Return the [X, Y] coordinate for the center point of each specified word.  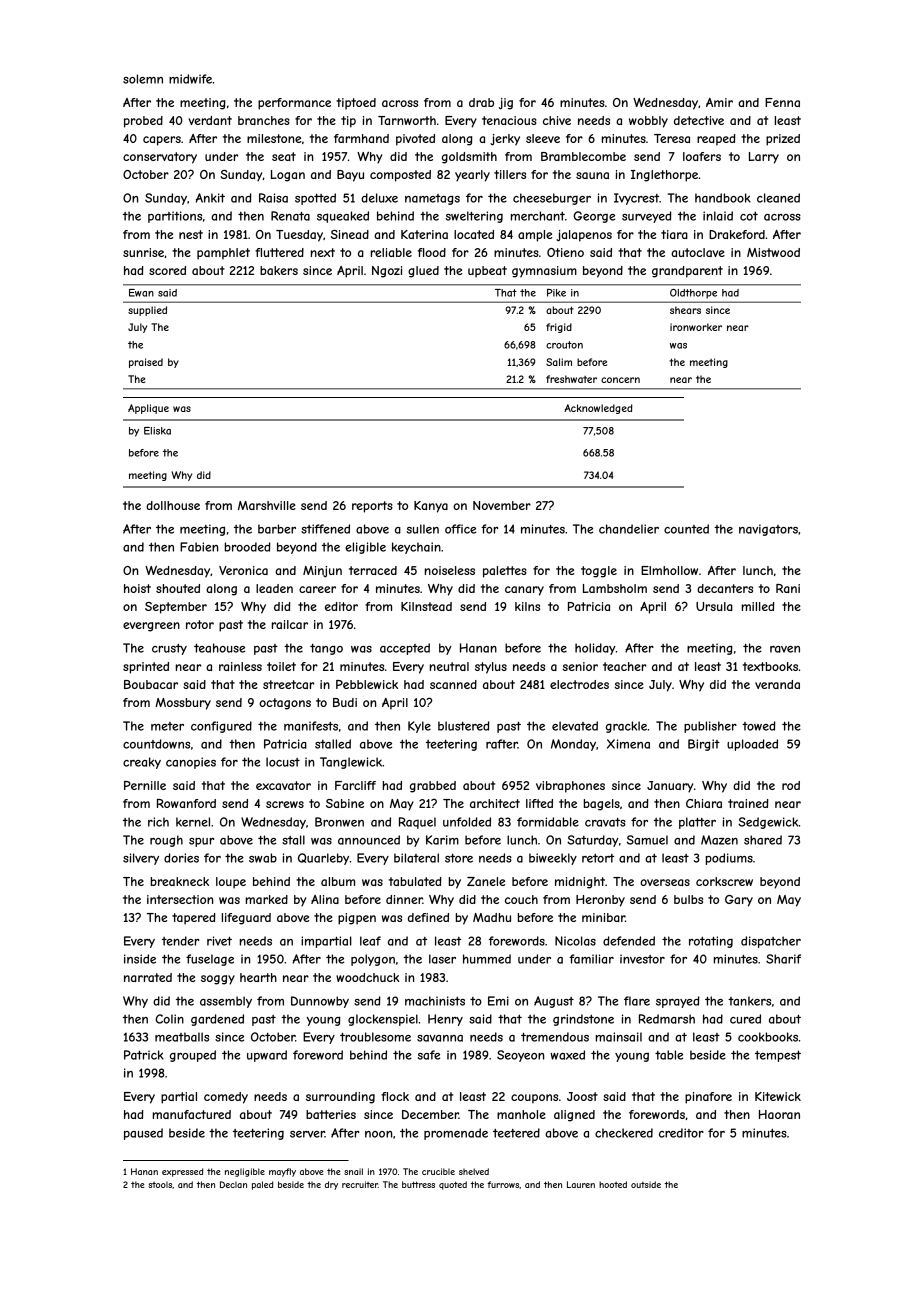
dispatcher [771, 942]
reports [372, 507]
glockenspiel [383, 1020]
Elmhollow [669, 570]
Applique [148, 409]
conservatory [160, 158]
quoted [453, 1185]
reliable [391, 252]
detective [699, 120]
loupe [231, 883]
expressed [182, 1172]
